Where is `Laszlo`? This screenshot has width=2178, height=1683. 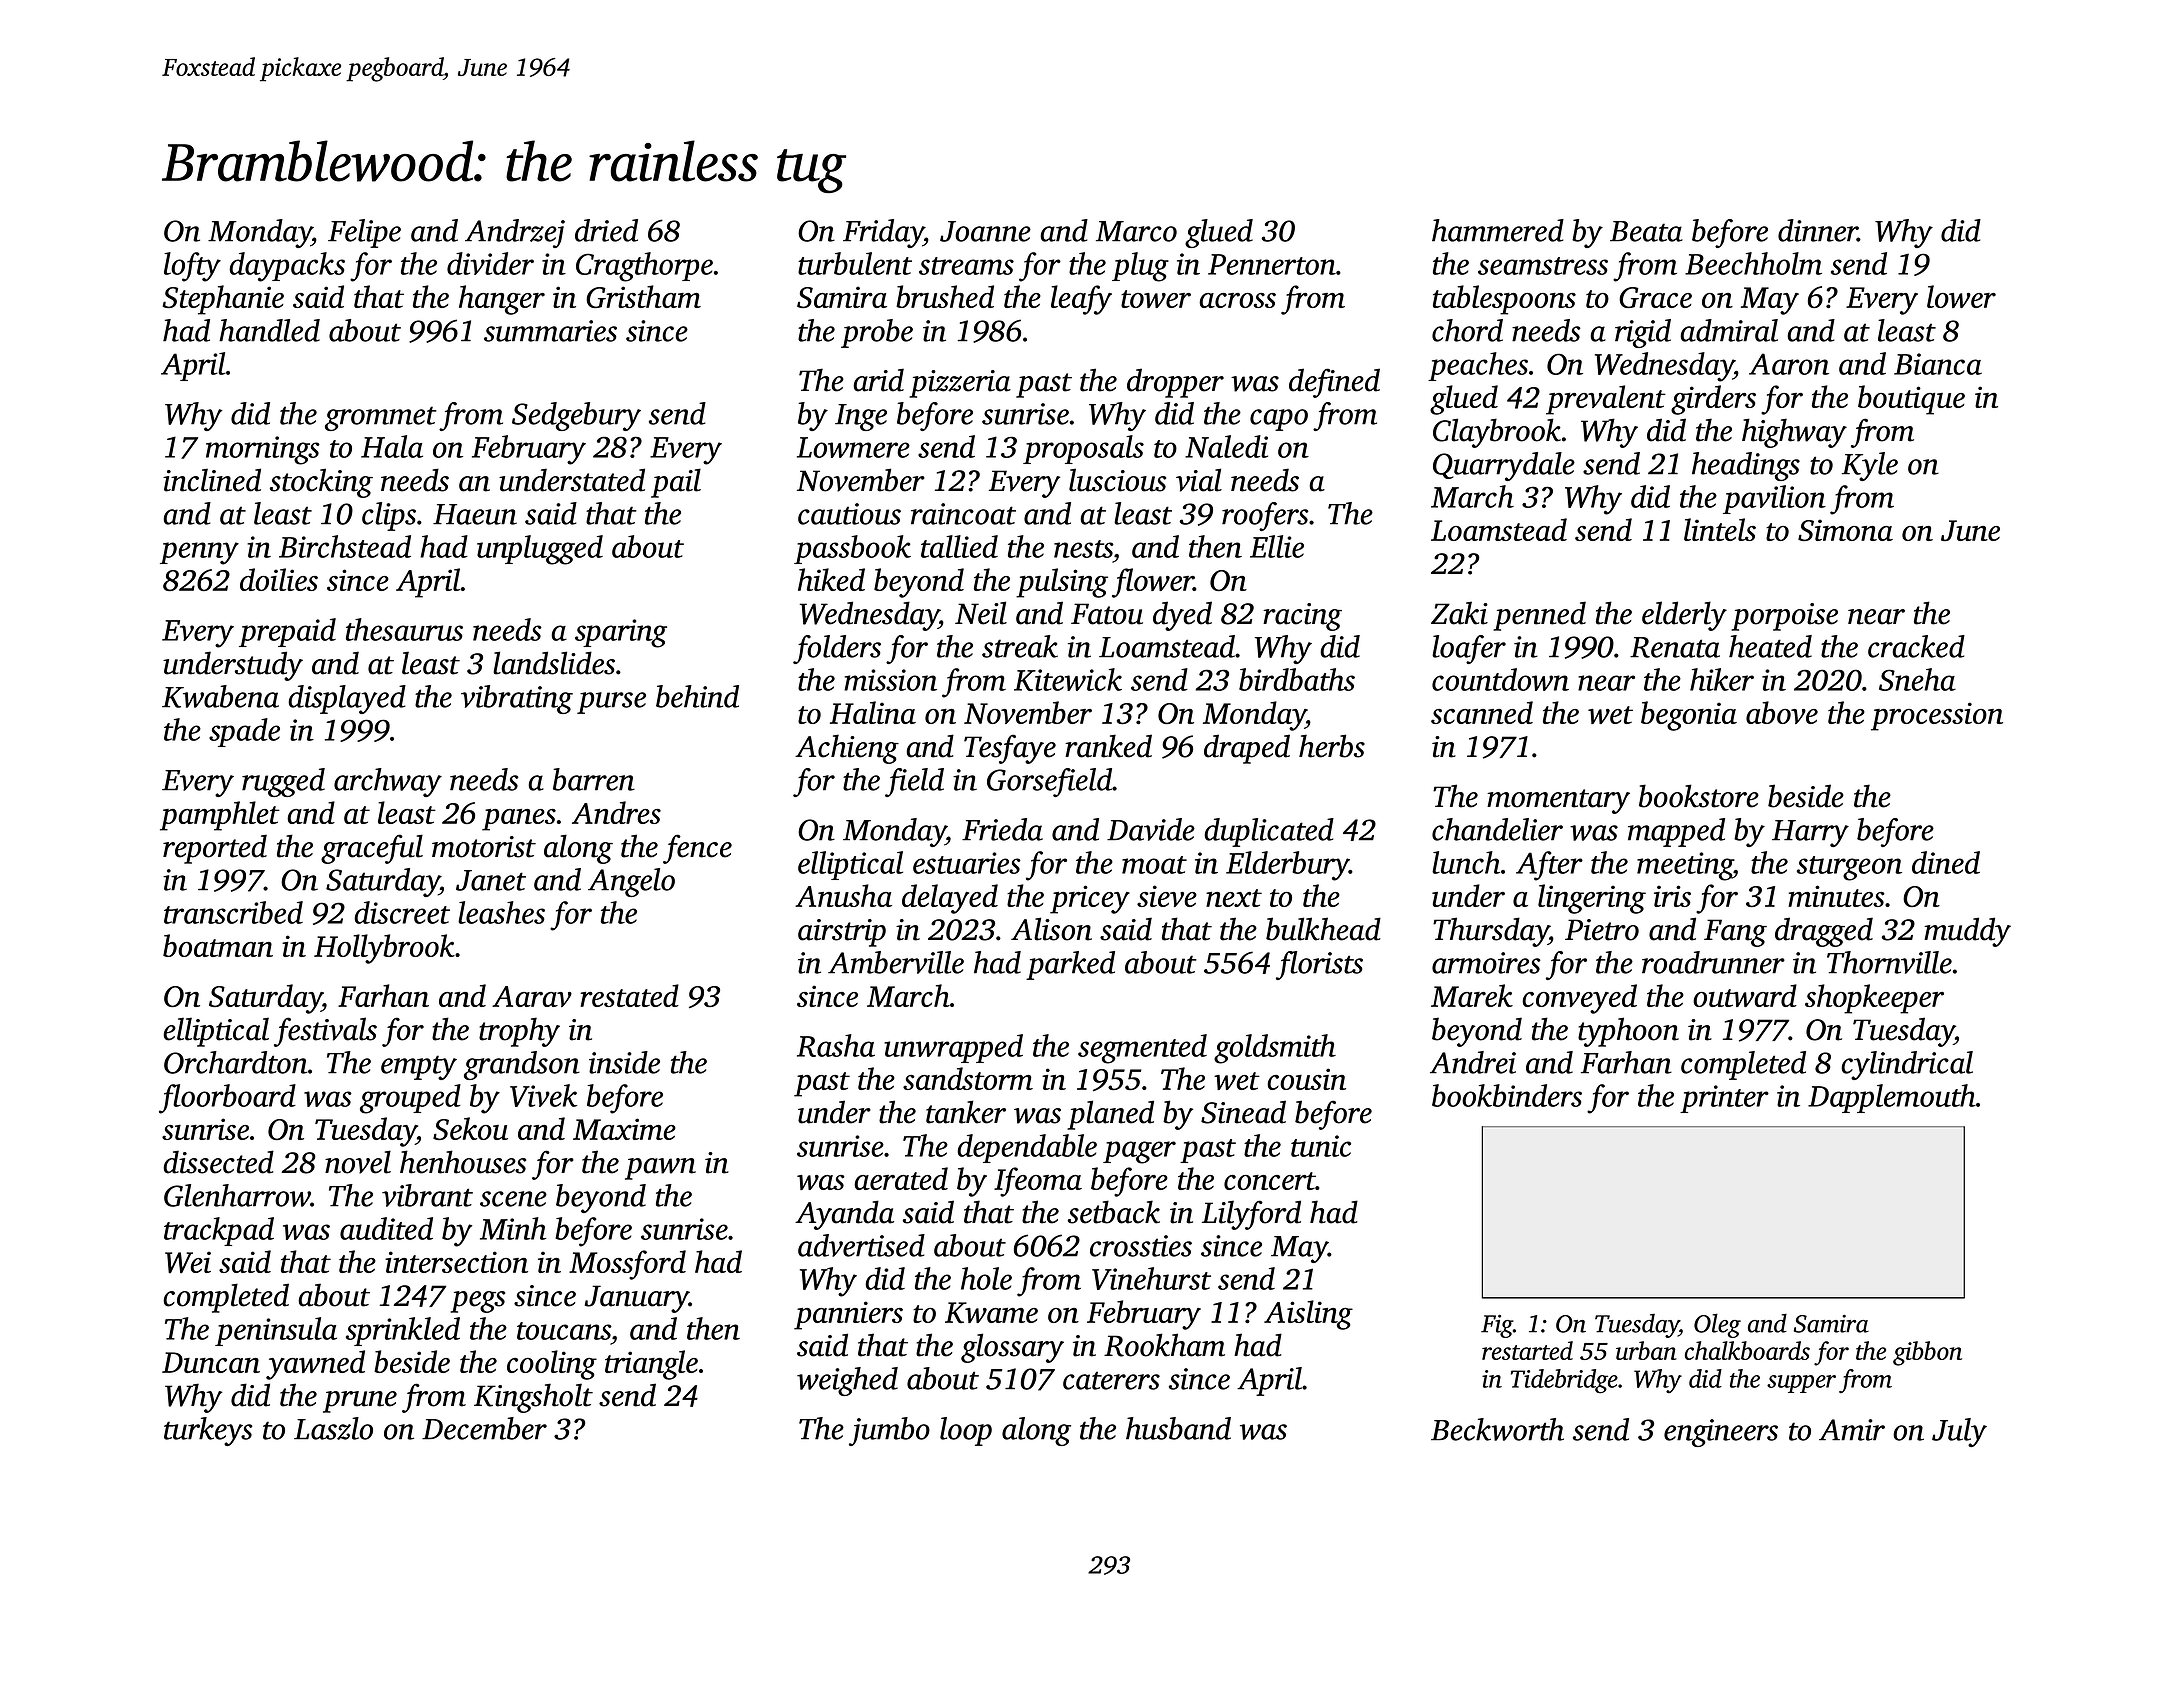 Laszlo is located at coordinates (333, 1428).
